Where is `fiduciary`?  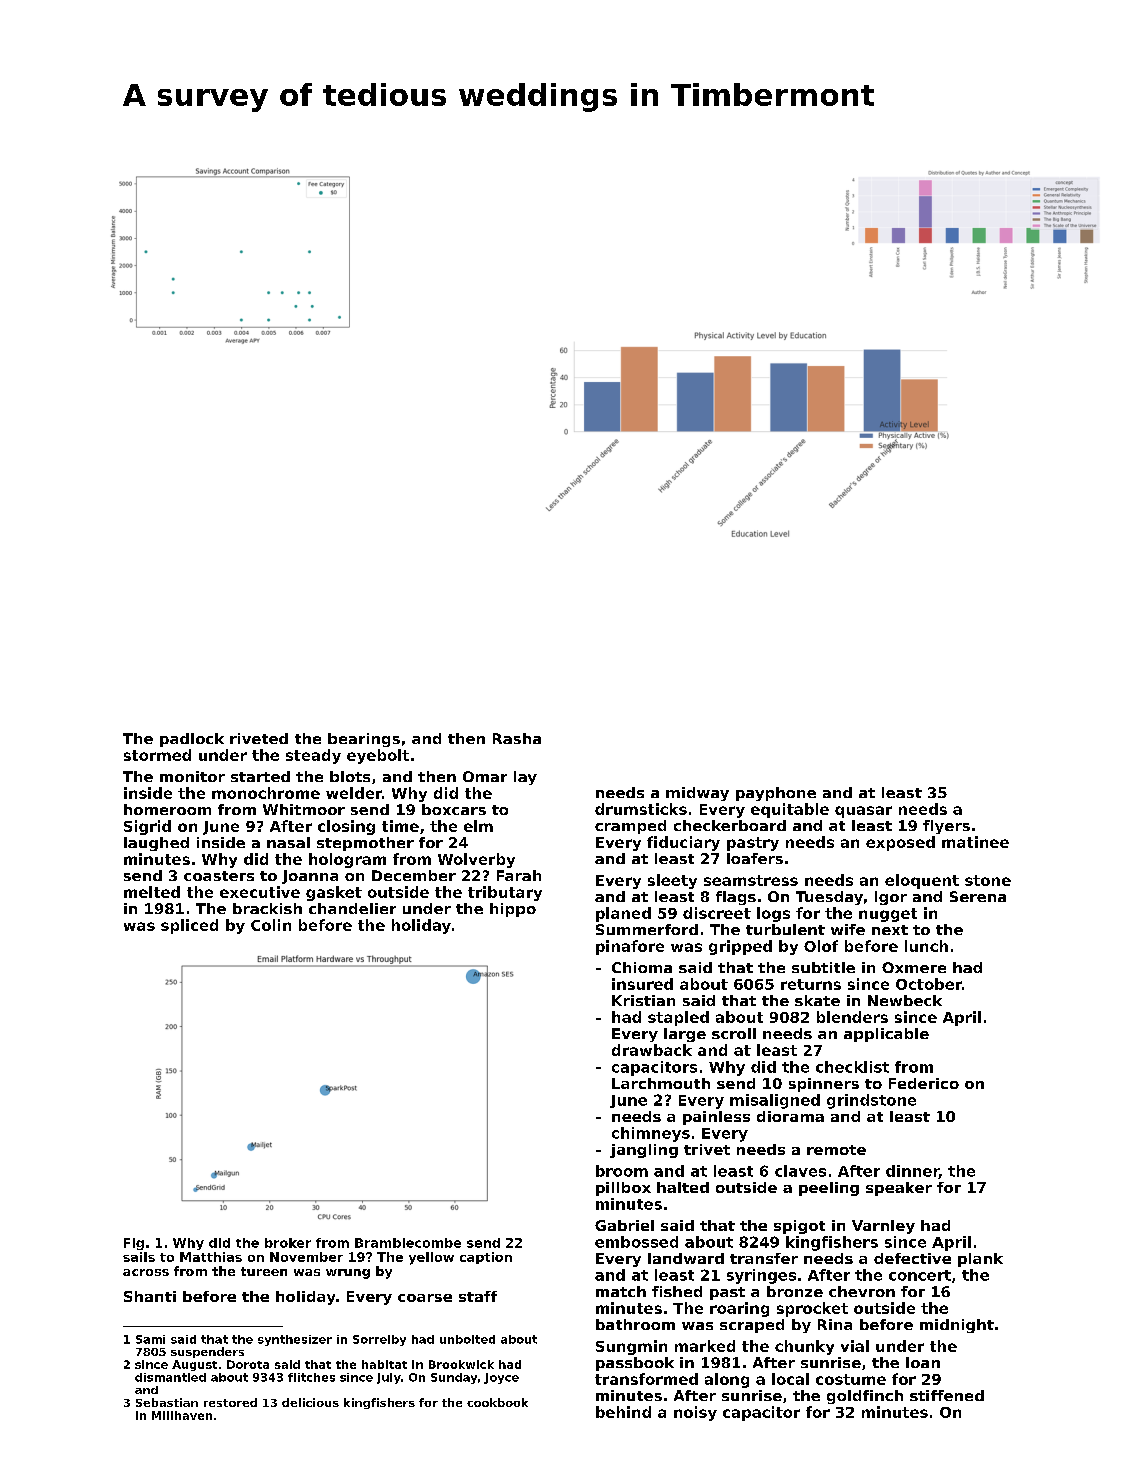 fiduciary is located at coordinates (683, 843).
